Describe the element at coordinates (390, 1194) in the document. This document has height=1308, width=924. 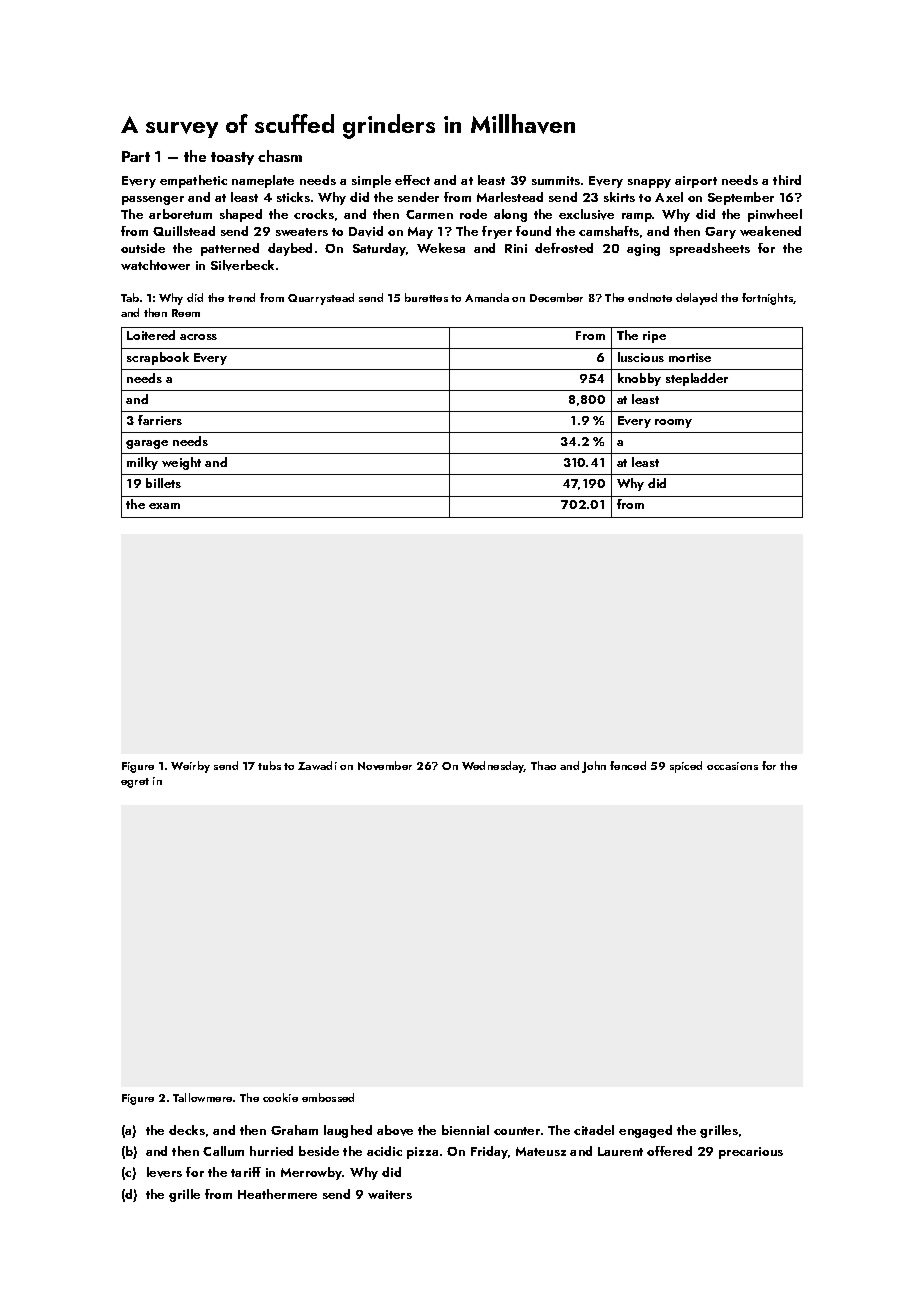
I see `waiters` at that location.
